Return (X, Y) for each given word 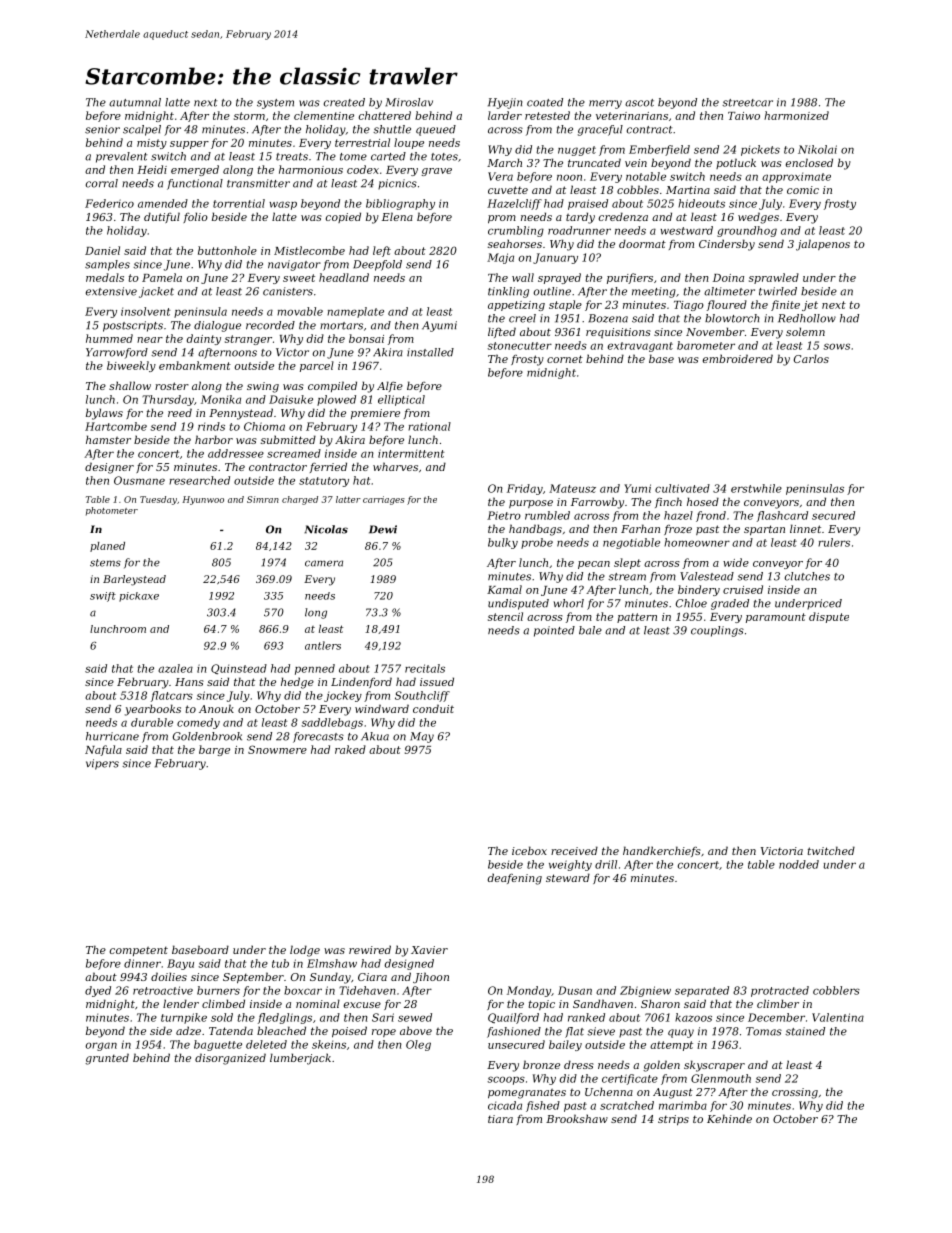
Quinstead (239, 669)
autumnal (135, 102)
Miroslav (409, 102)
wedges (758, 218)
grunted (107, 1059)
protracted (780, 991)
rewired (370, 949)
